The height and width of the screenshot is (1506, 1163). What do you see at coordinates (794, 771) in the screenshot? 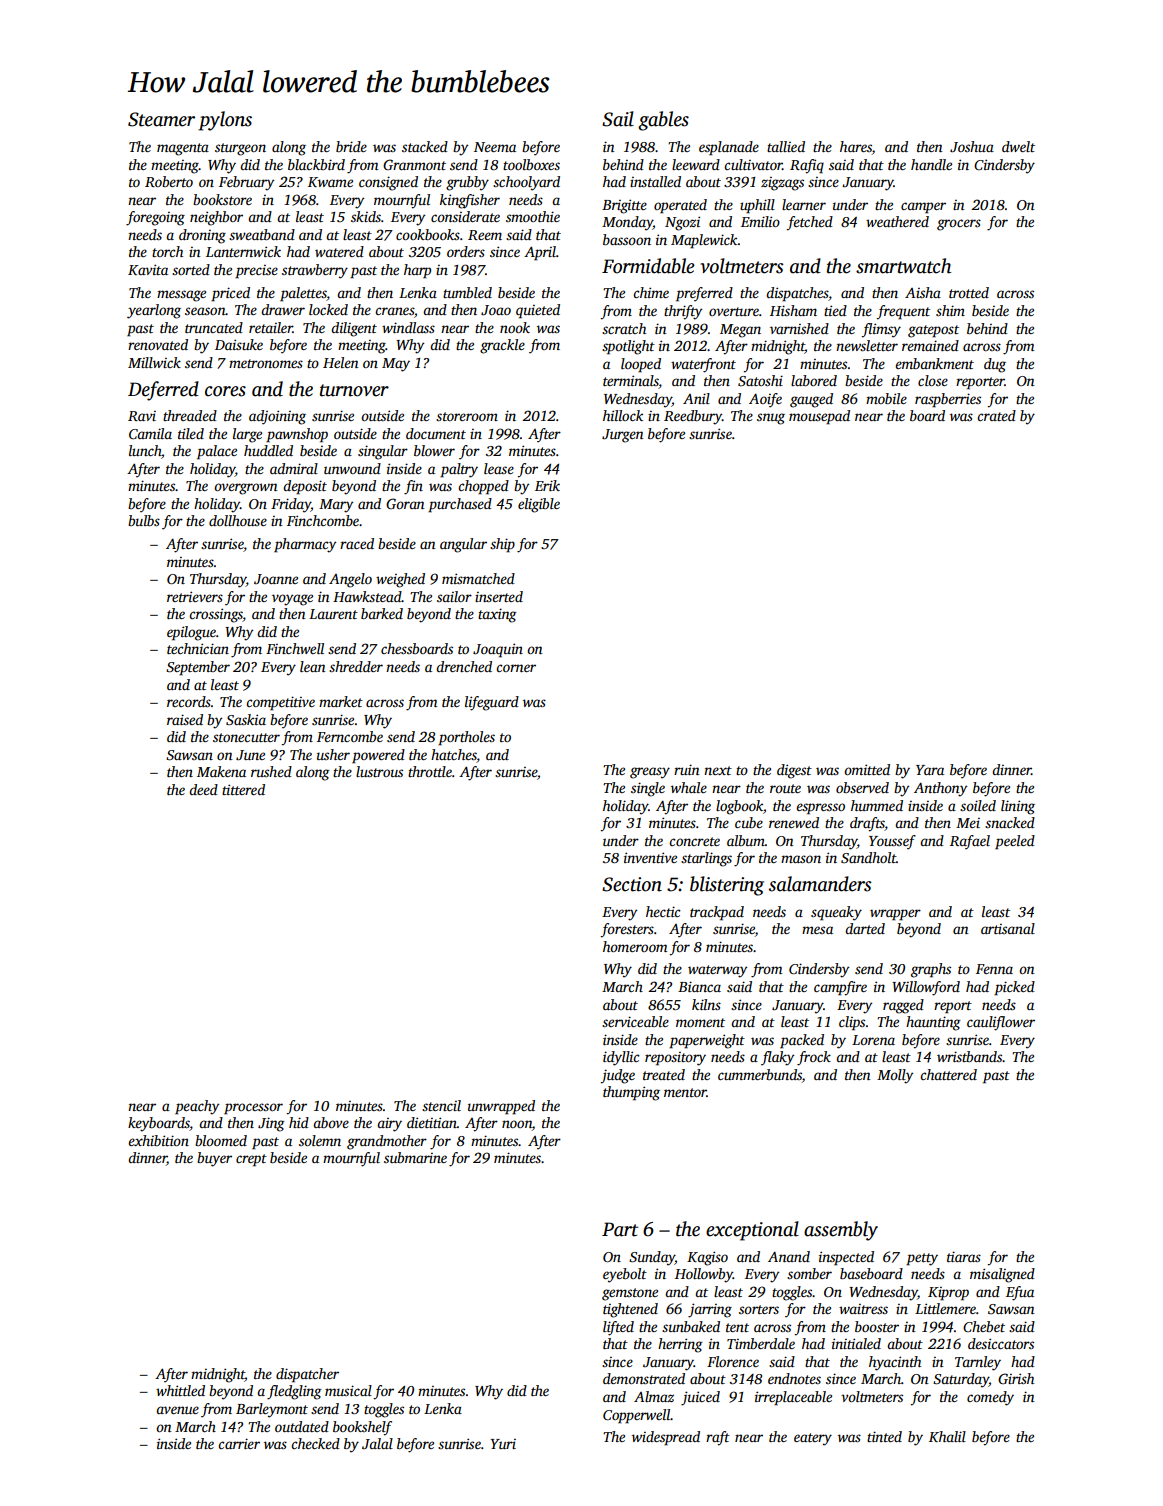
I see `digest` at bounding box center [794, 771].
